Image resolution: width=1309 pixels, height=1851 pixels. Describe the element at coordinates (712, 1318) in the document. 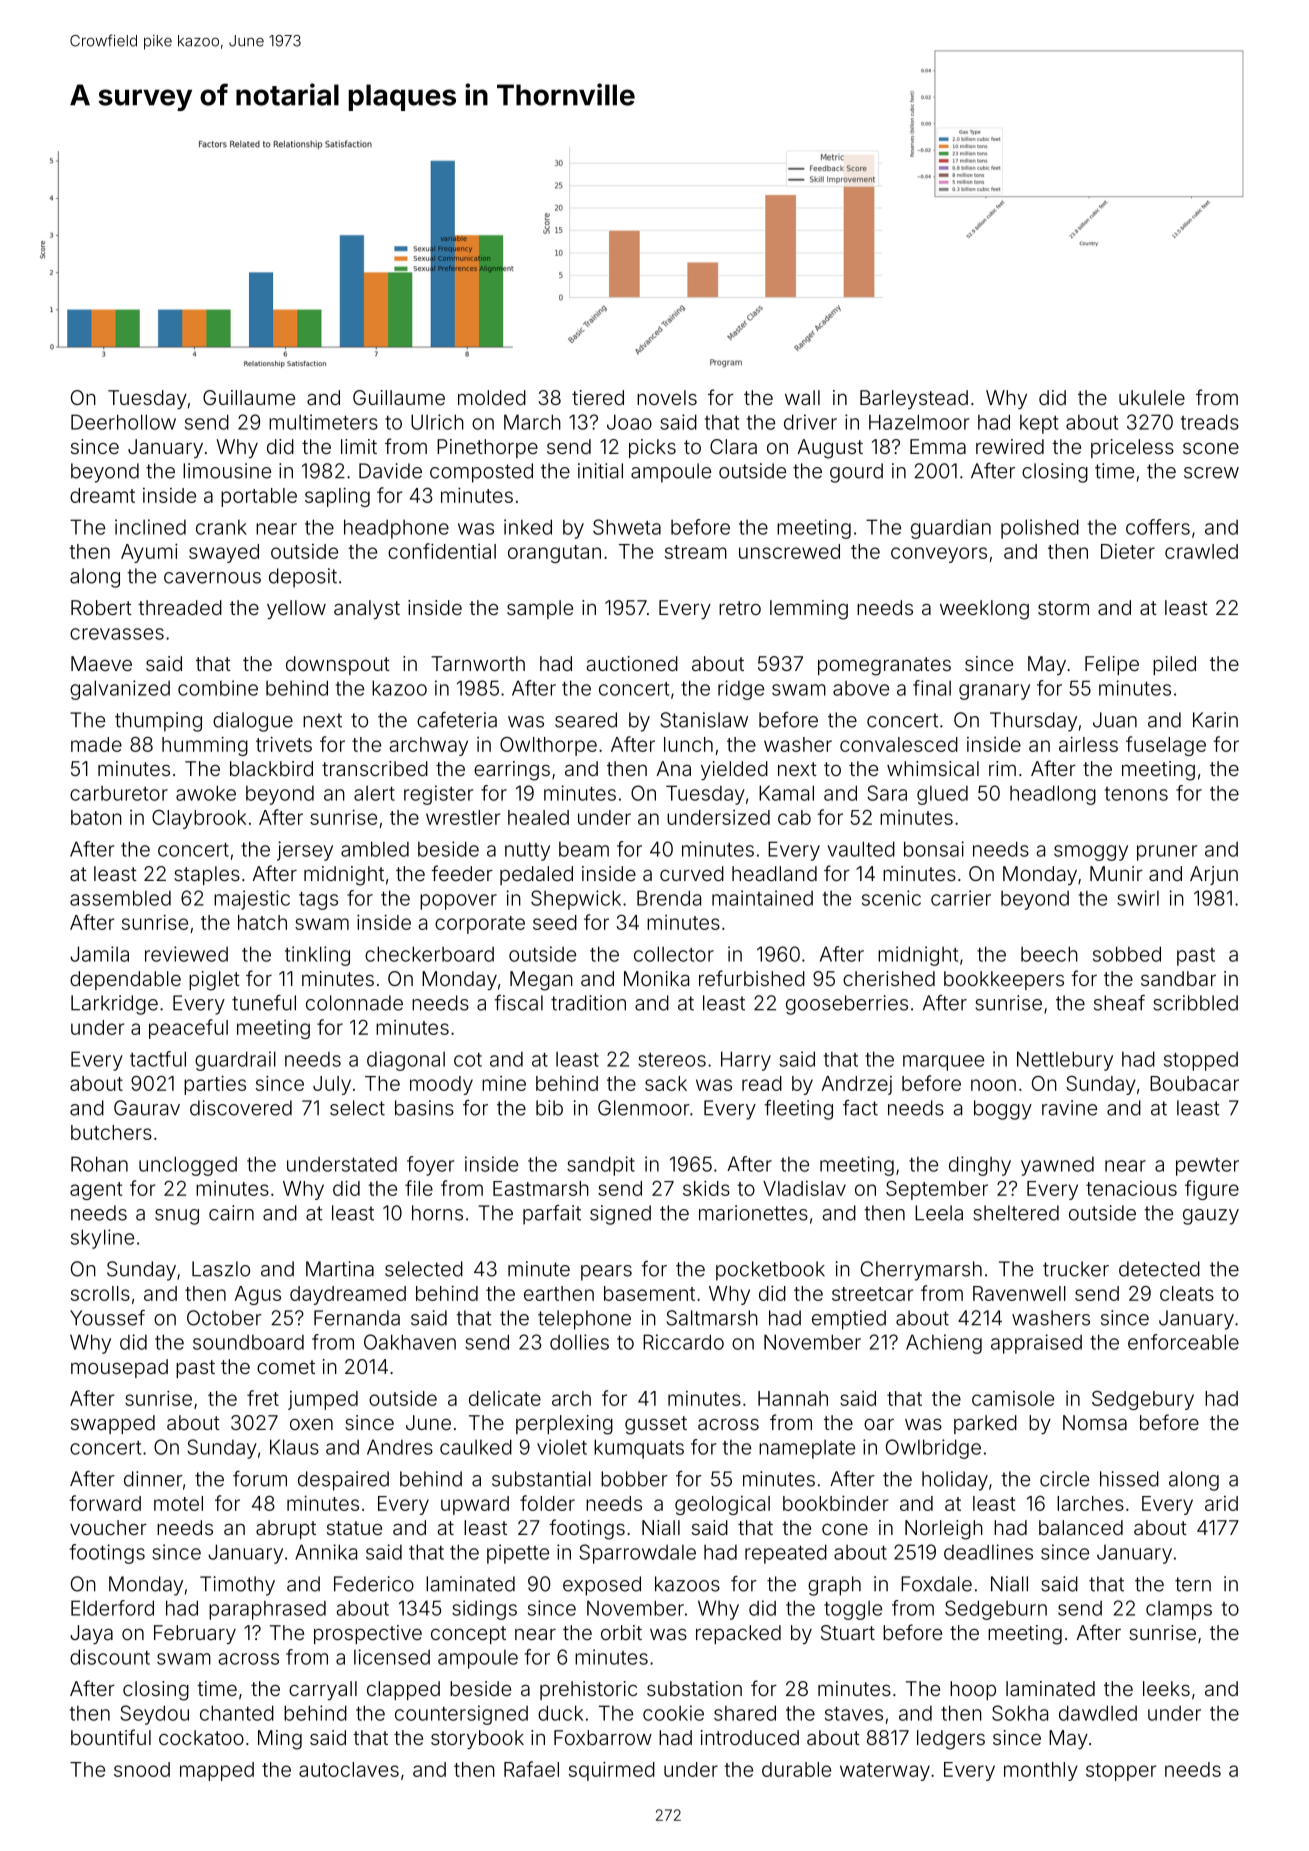

I see `Saltmarsh` at that location.
